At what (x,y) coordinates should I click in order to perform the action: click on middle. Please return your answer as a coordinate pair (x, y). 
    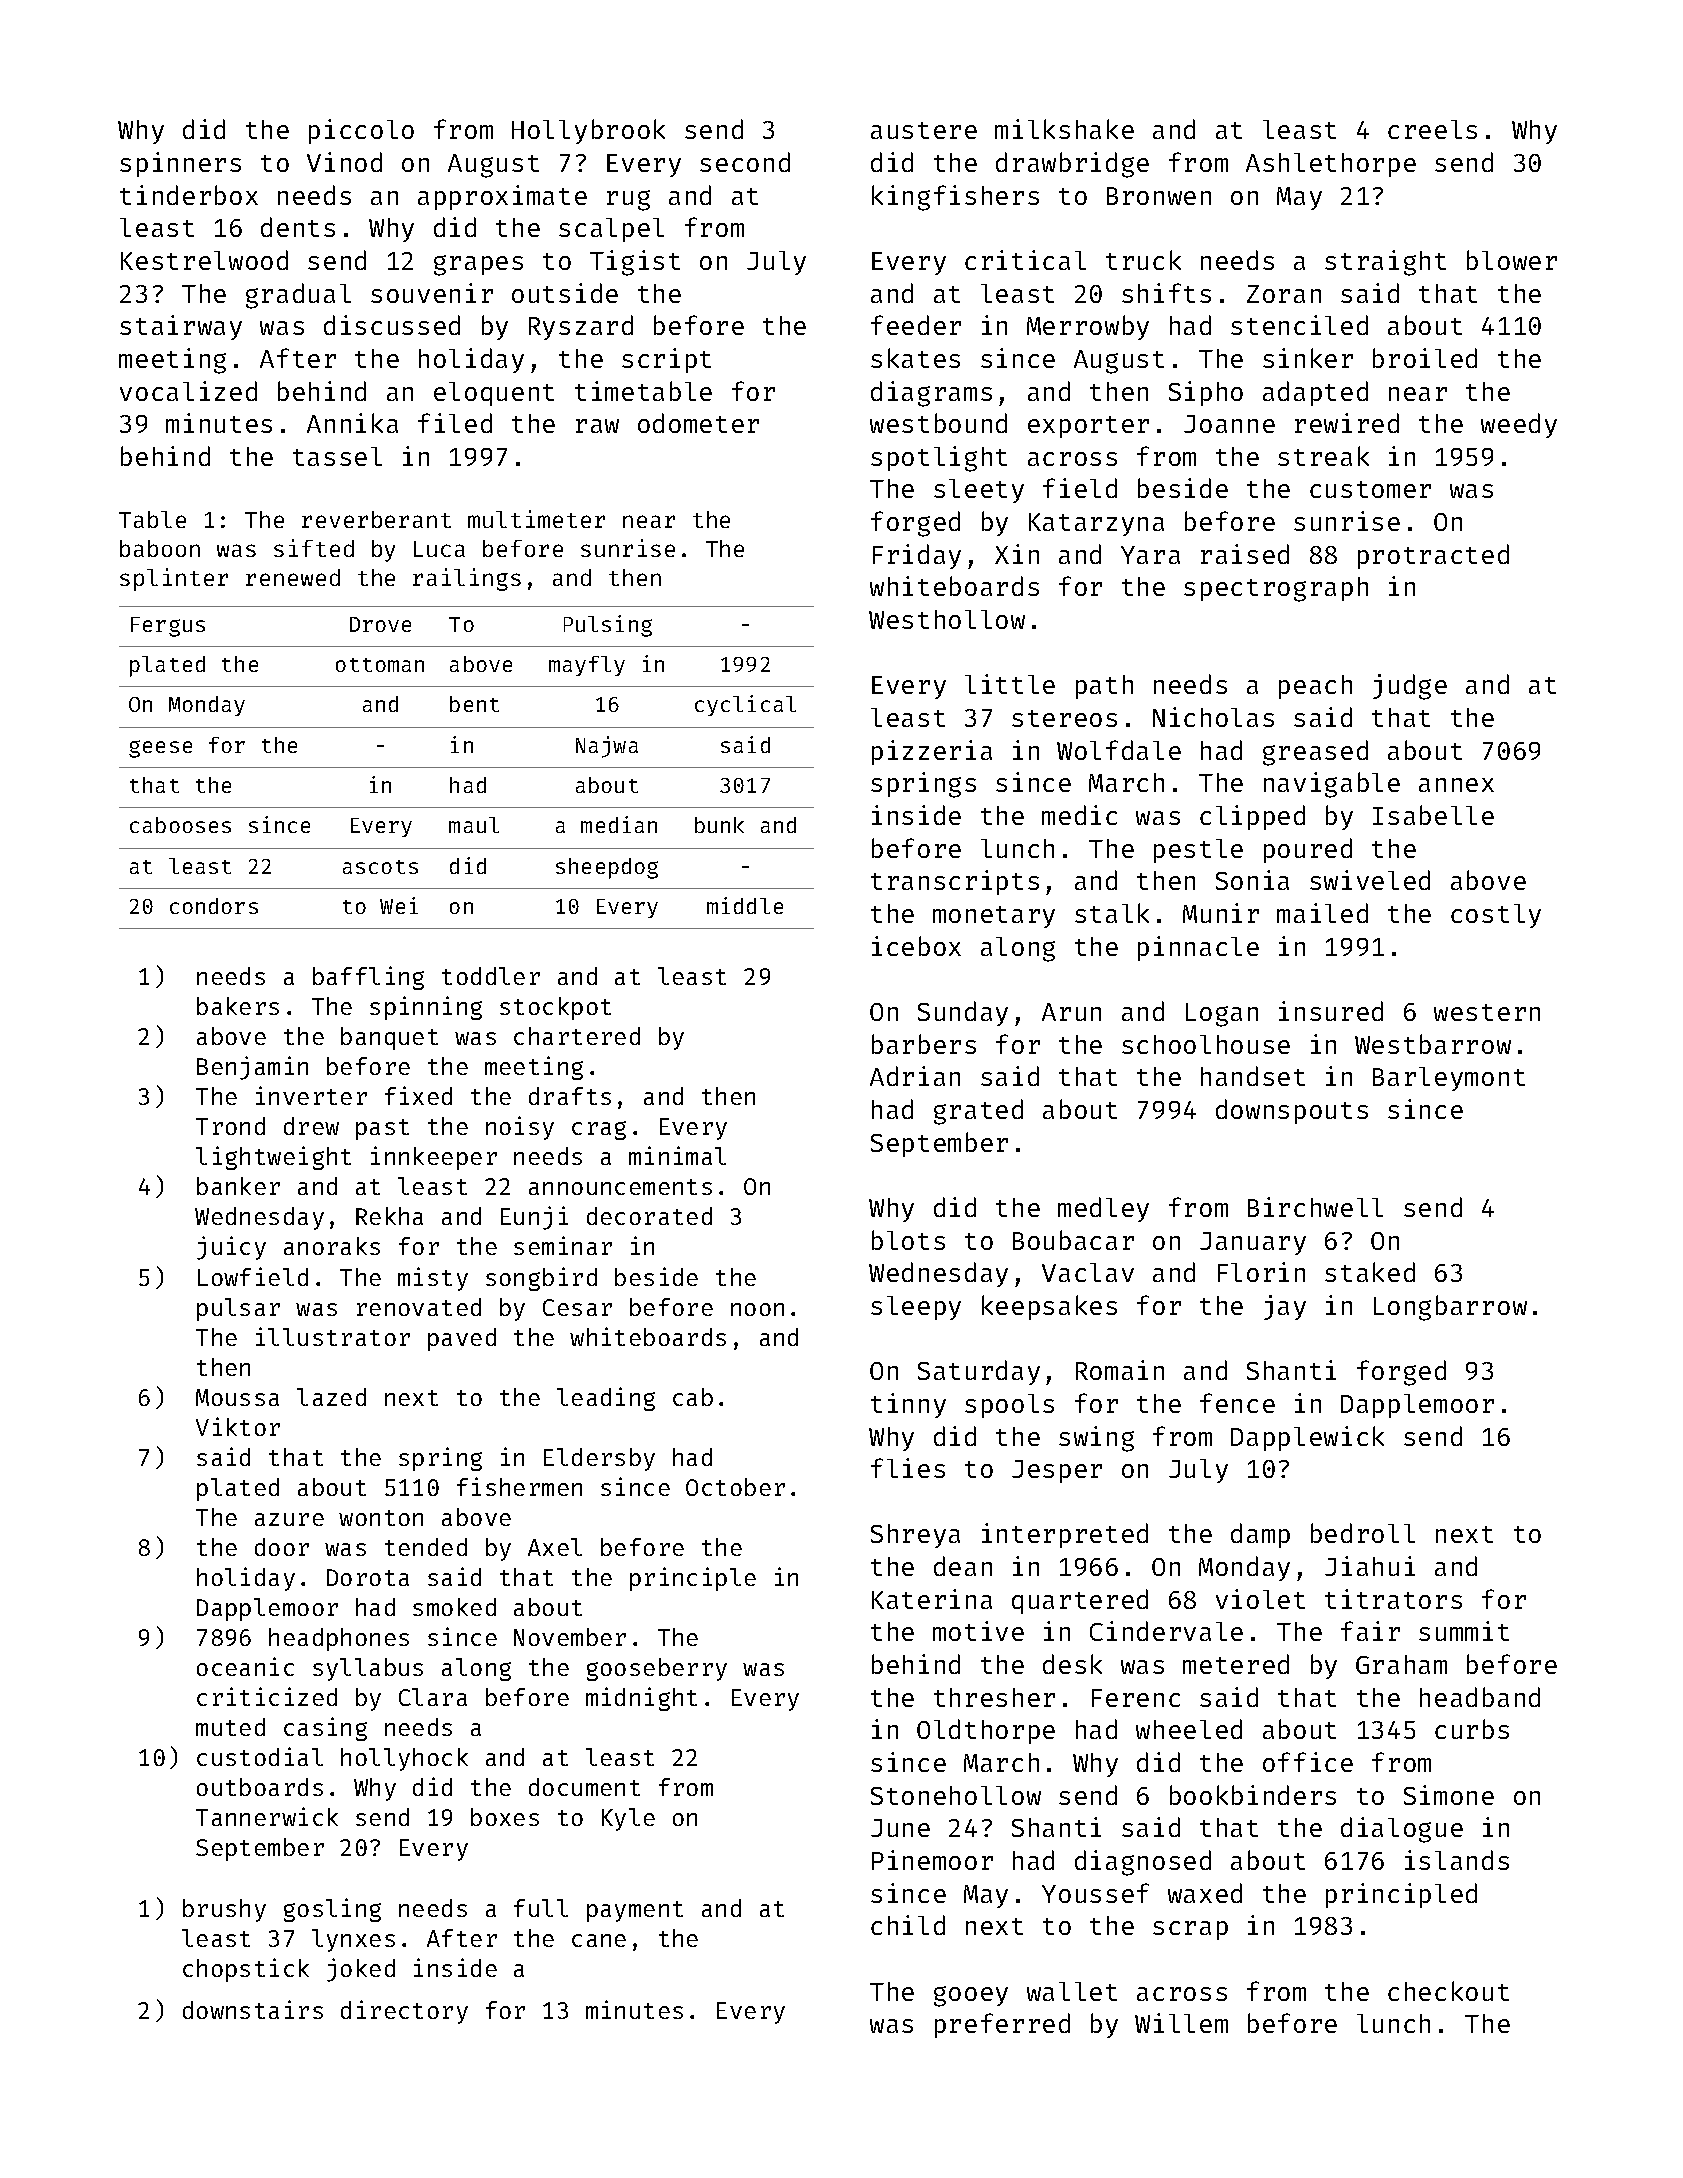
    Looking at the image, I should click on (745, 905).
